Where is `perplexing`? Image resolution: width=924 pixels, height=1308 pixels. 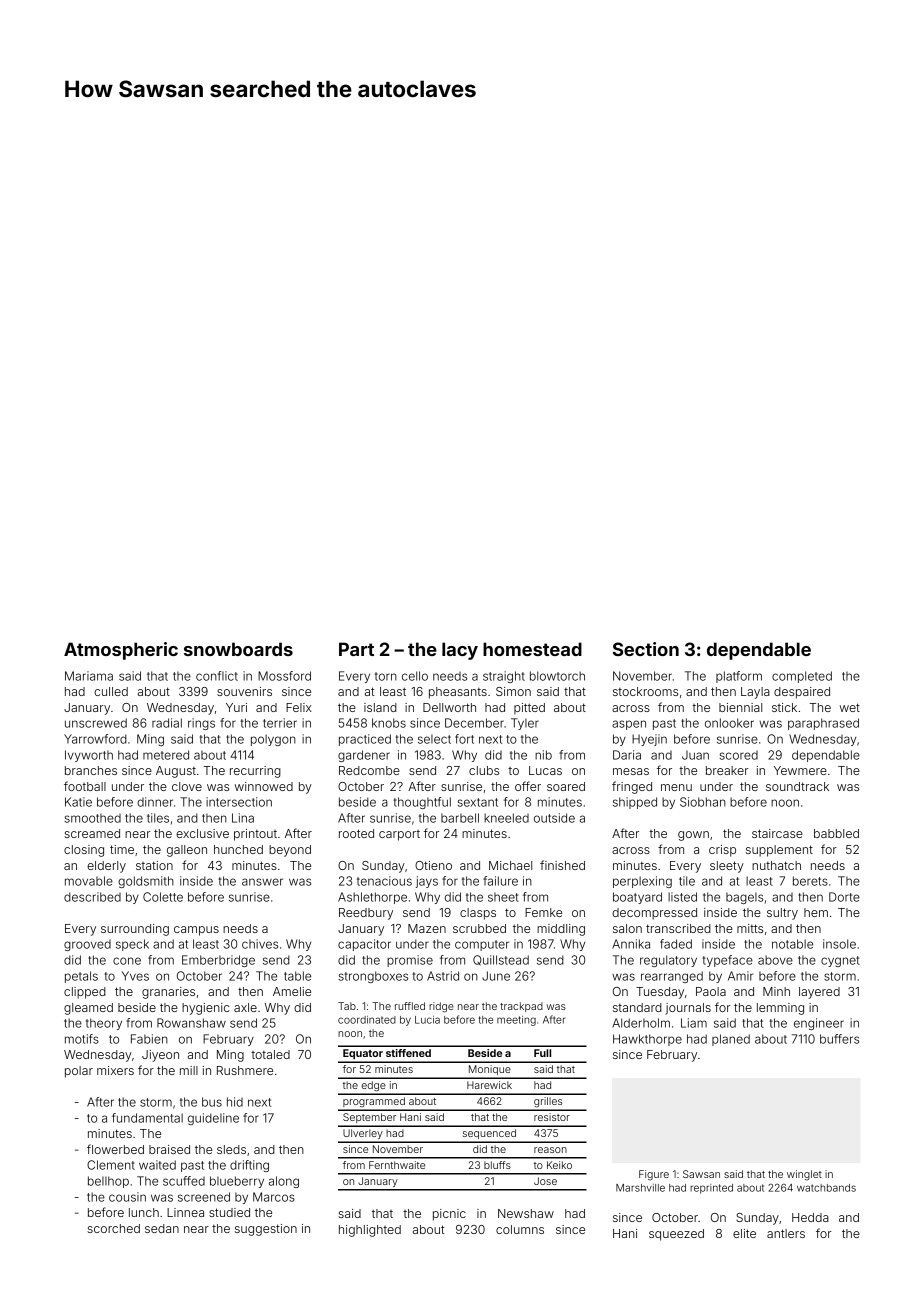
perplexing is located at coordinates (642, 882).
